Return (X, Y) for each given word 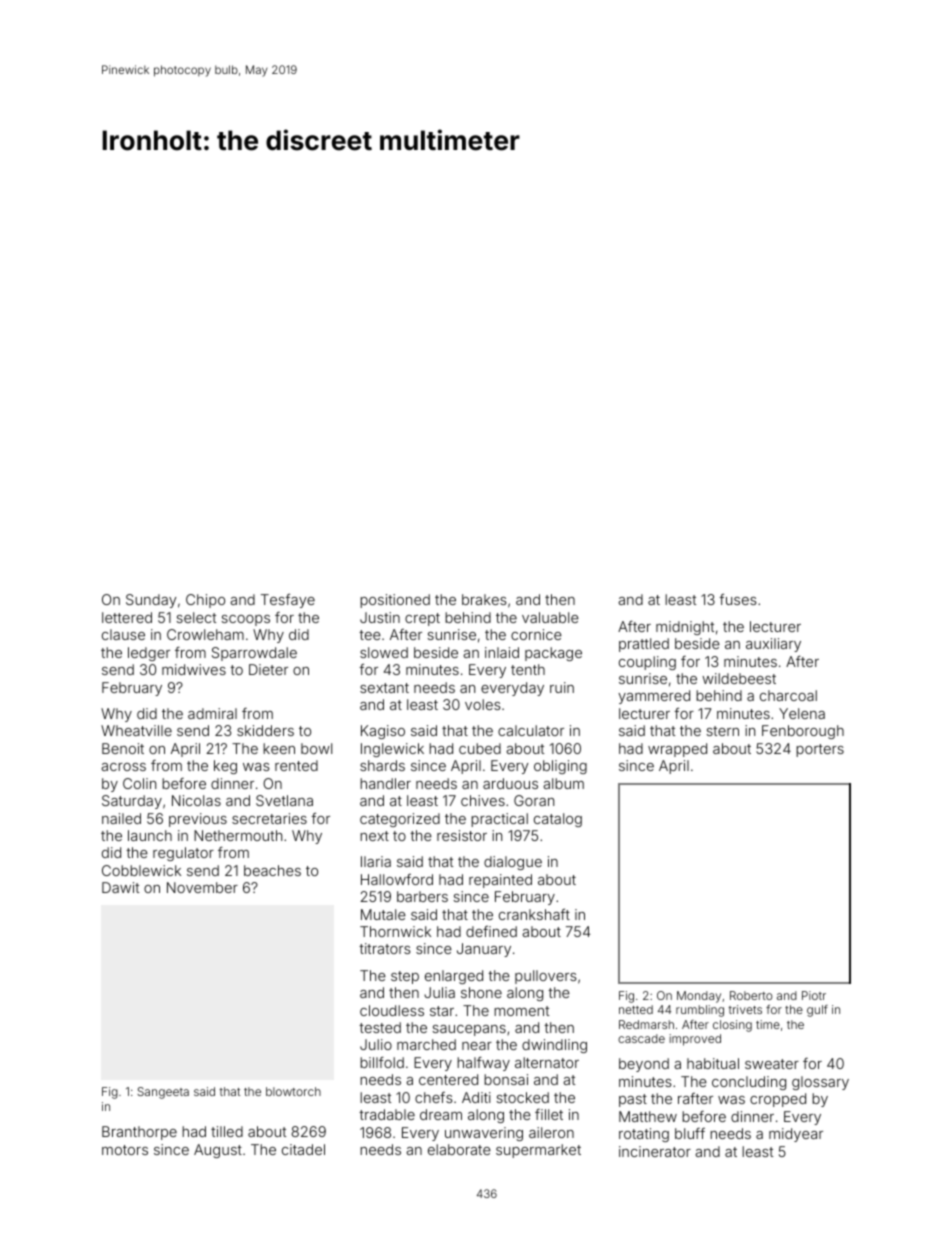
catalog (558, 820)
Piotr (814, 995)
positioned (395, 601)
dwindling (554, 1046)
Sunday (151, 601)
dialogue (513, 863)
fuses (738, 599)
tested (380, 1027)
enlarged (454, 977)
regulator (183, 854)
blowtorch (293, 1091)
